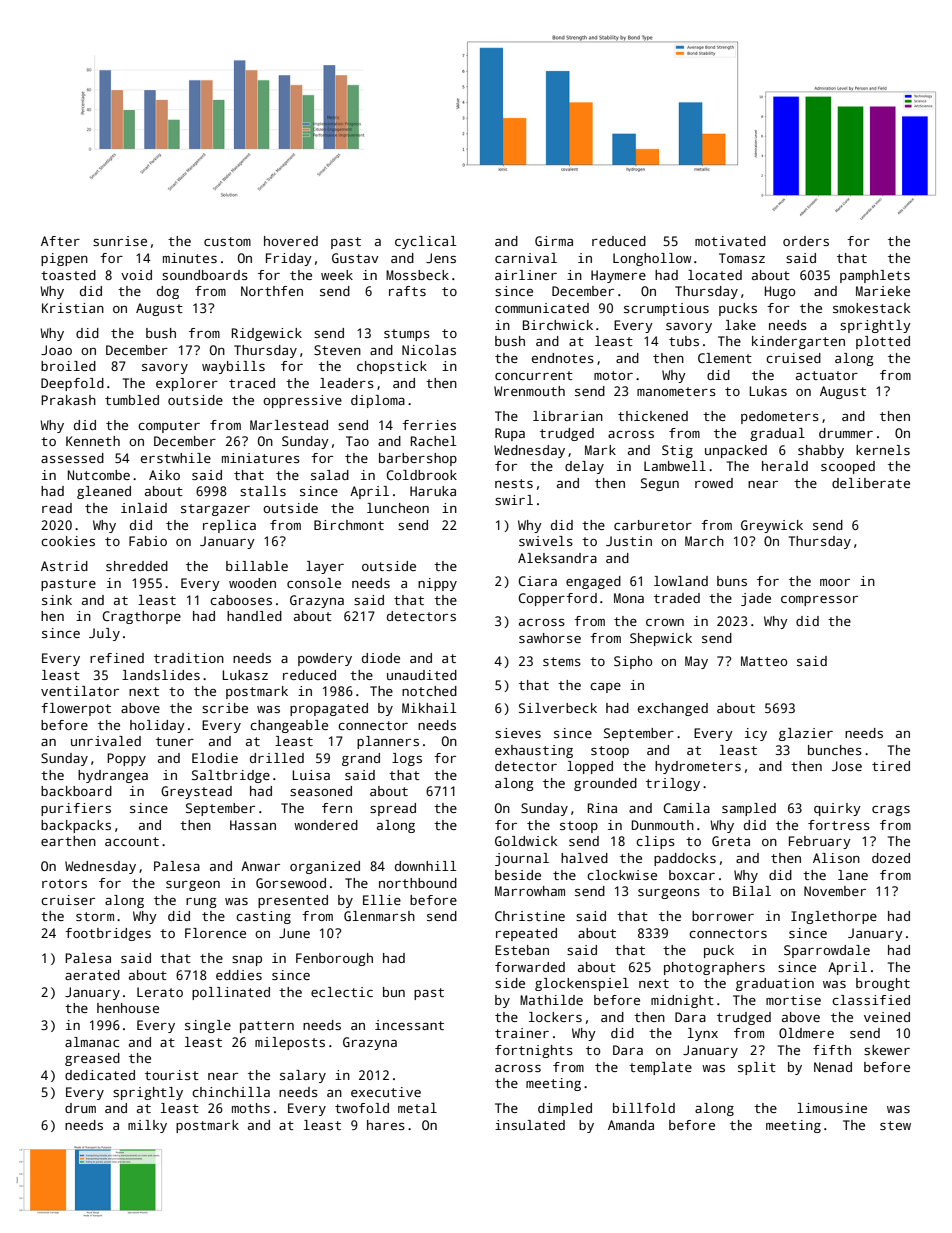 The height and width of the image is (1233, 952). Describe the element at coordinates (793, 1000) in the image. I see `mortise` at that location.
